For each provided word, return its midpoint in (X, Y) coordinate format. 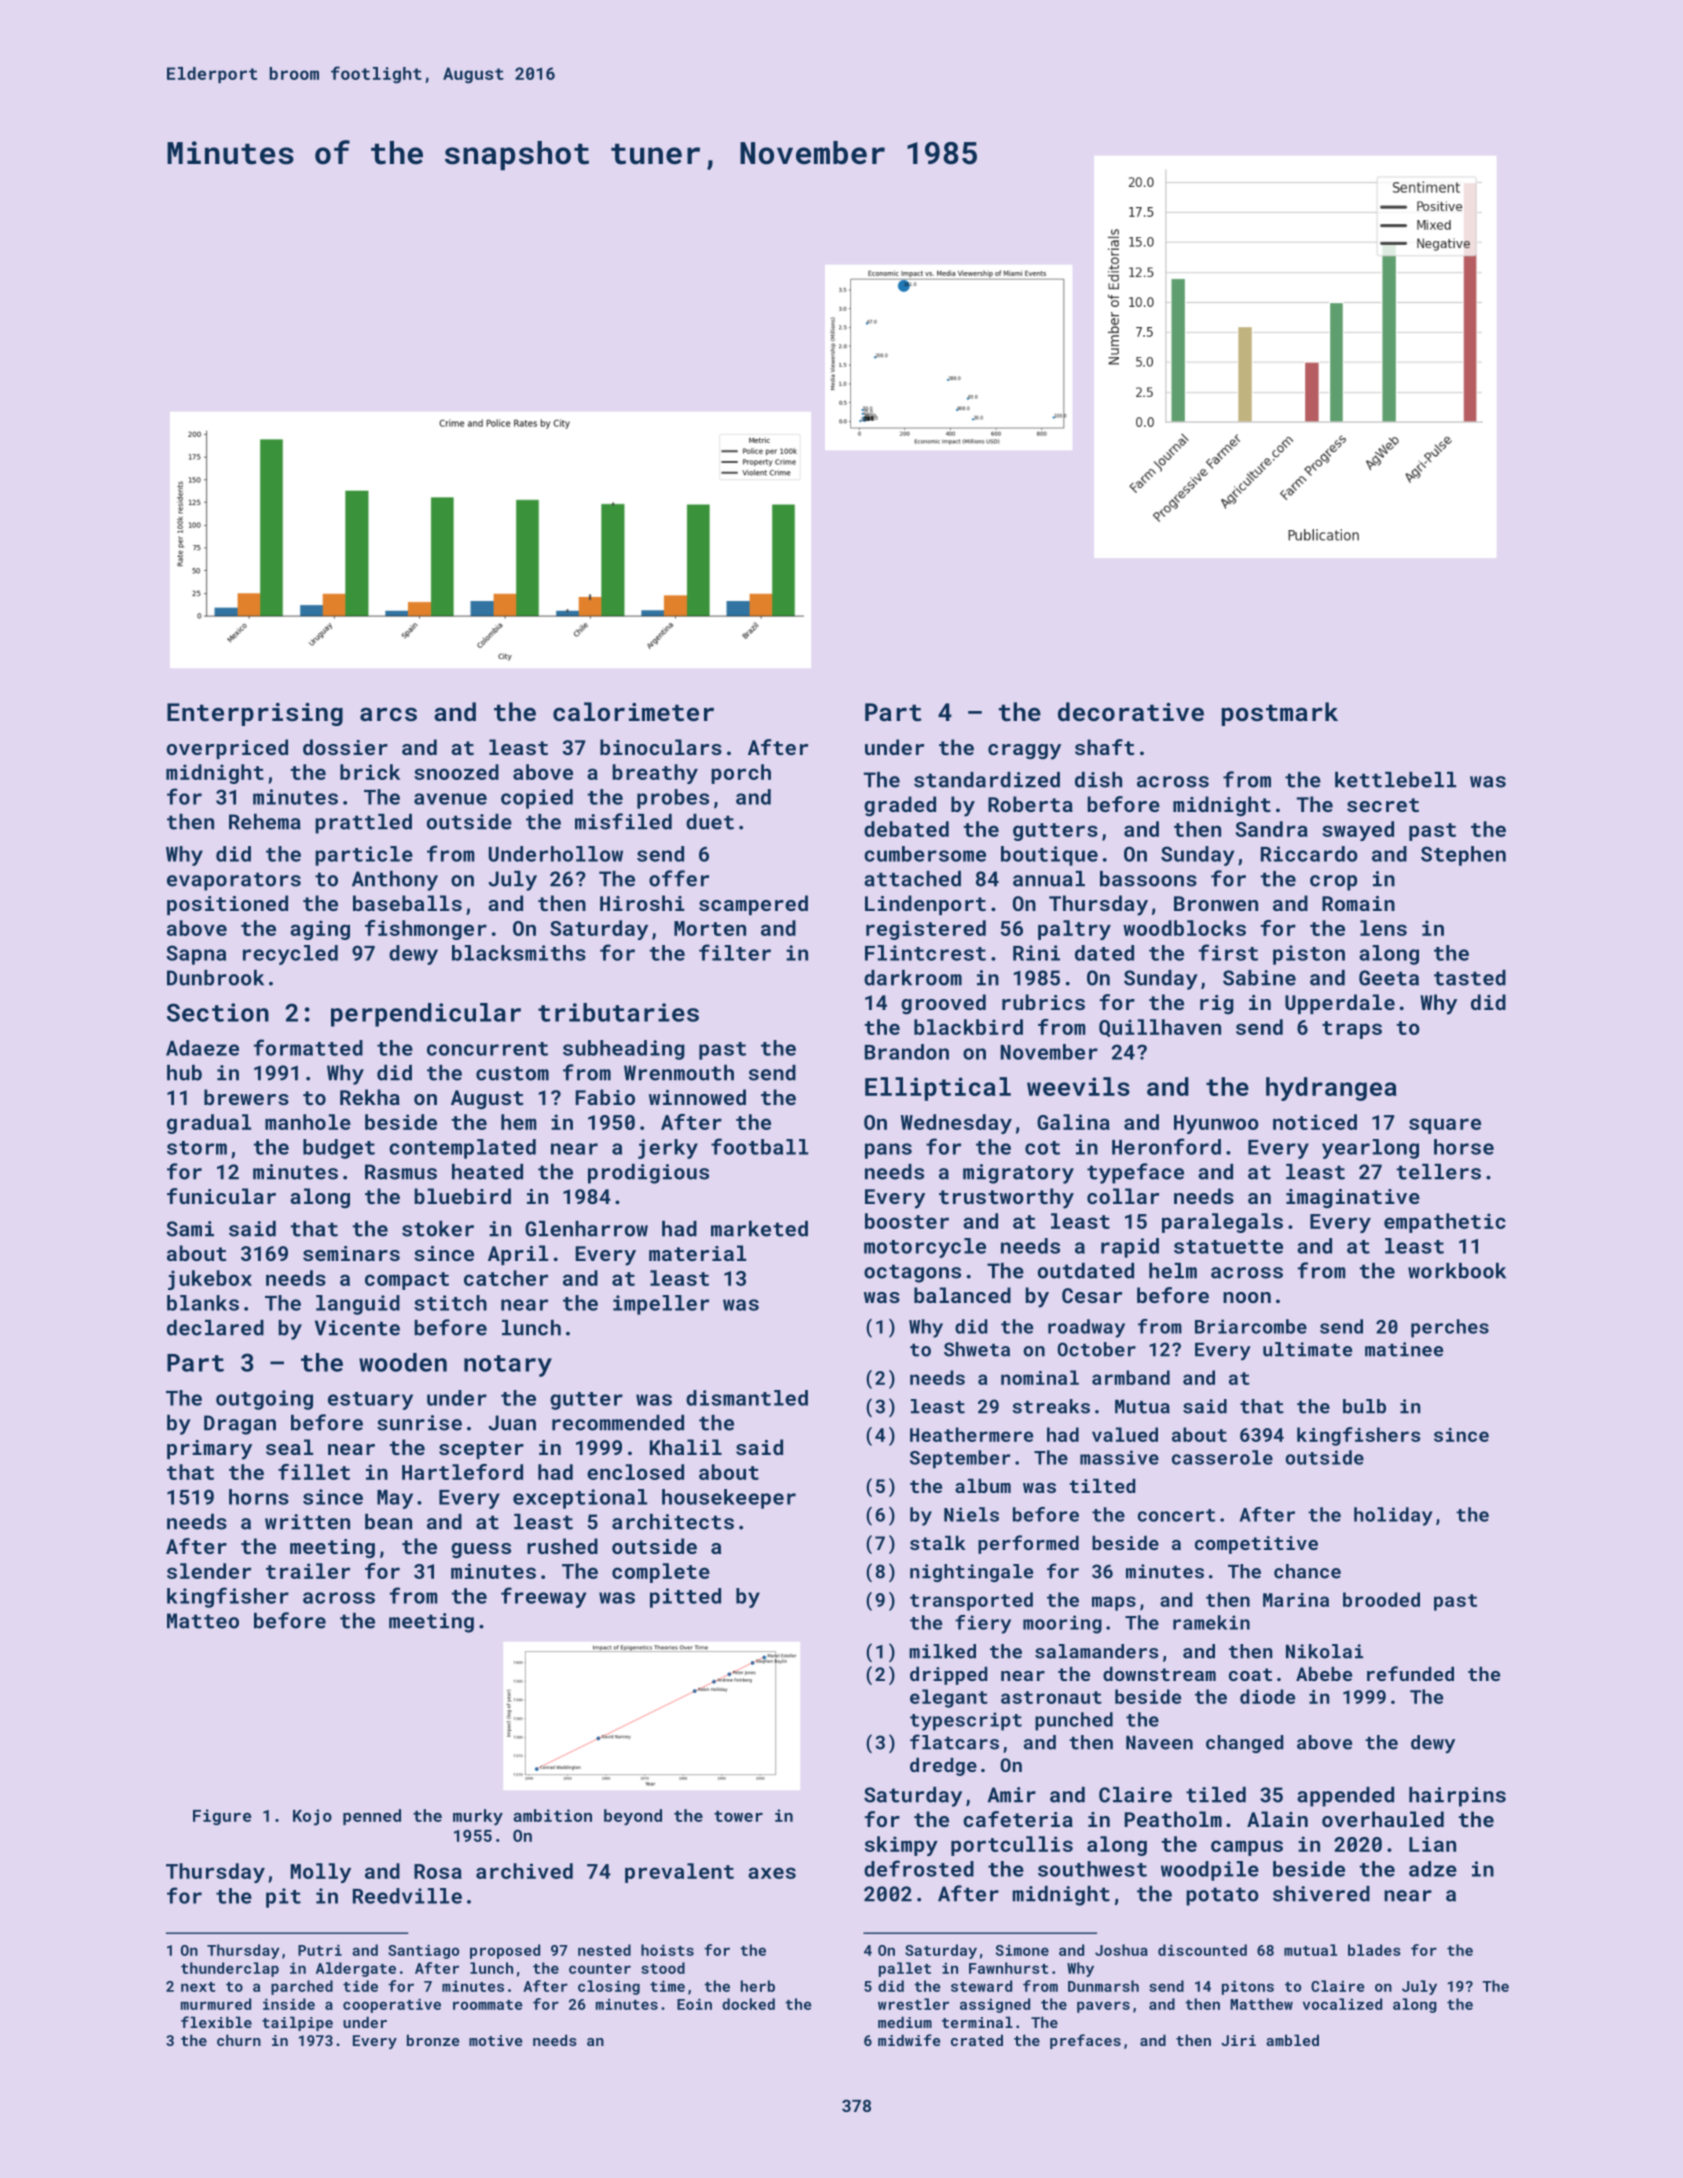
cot (1042, 1148)
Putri (320, 1950)
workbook (1457, 1271)
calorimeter (633, 711)
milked (942, 1651)
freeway (543, 1597)
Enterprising (255, 714)
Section (218, 1012)
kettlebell (1395, 780)
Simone (1022, 1950)
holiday (1393, 1516)
